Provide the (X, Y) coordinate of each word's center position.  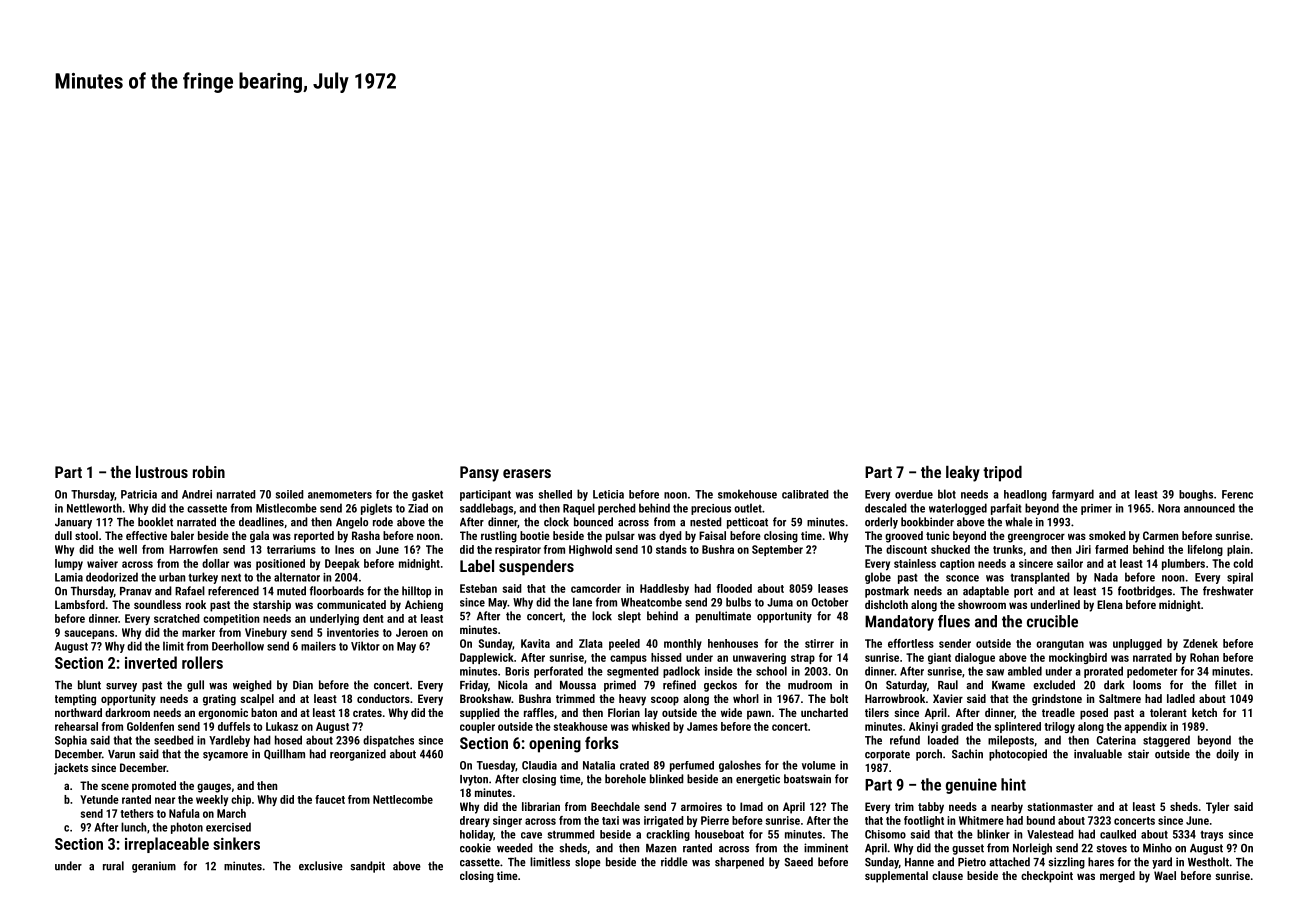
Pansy (479, 474)
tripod (1002, 474)
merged (1117, 877)
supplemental (896, 877)
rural (113, 866)
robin (209, 472)
